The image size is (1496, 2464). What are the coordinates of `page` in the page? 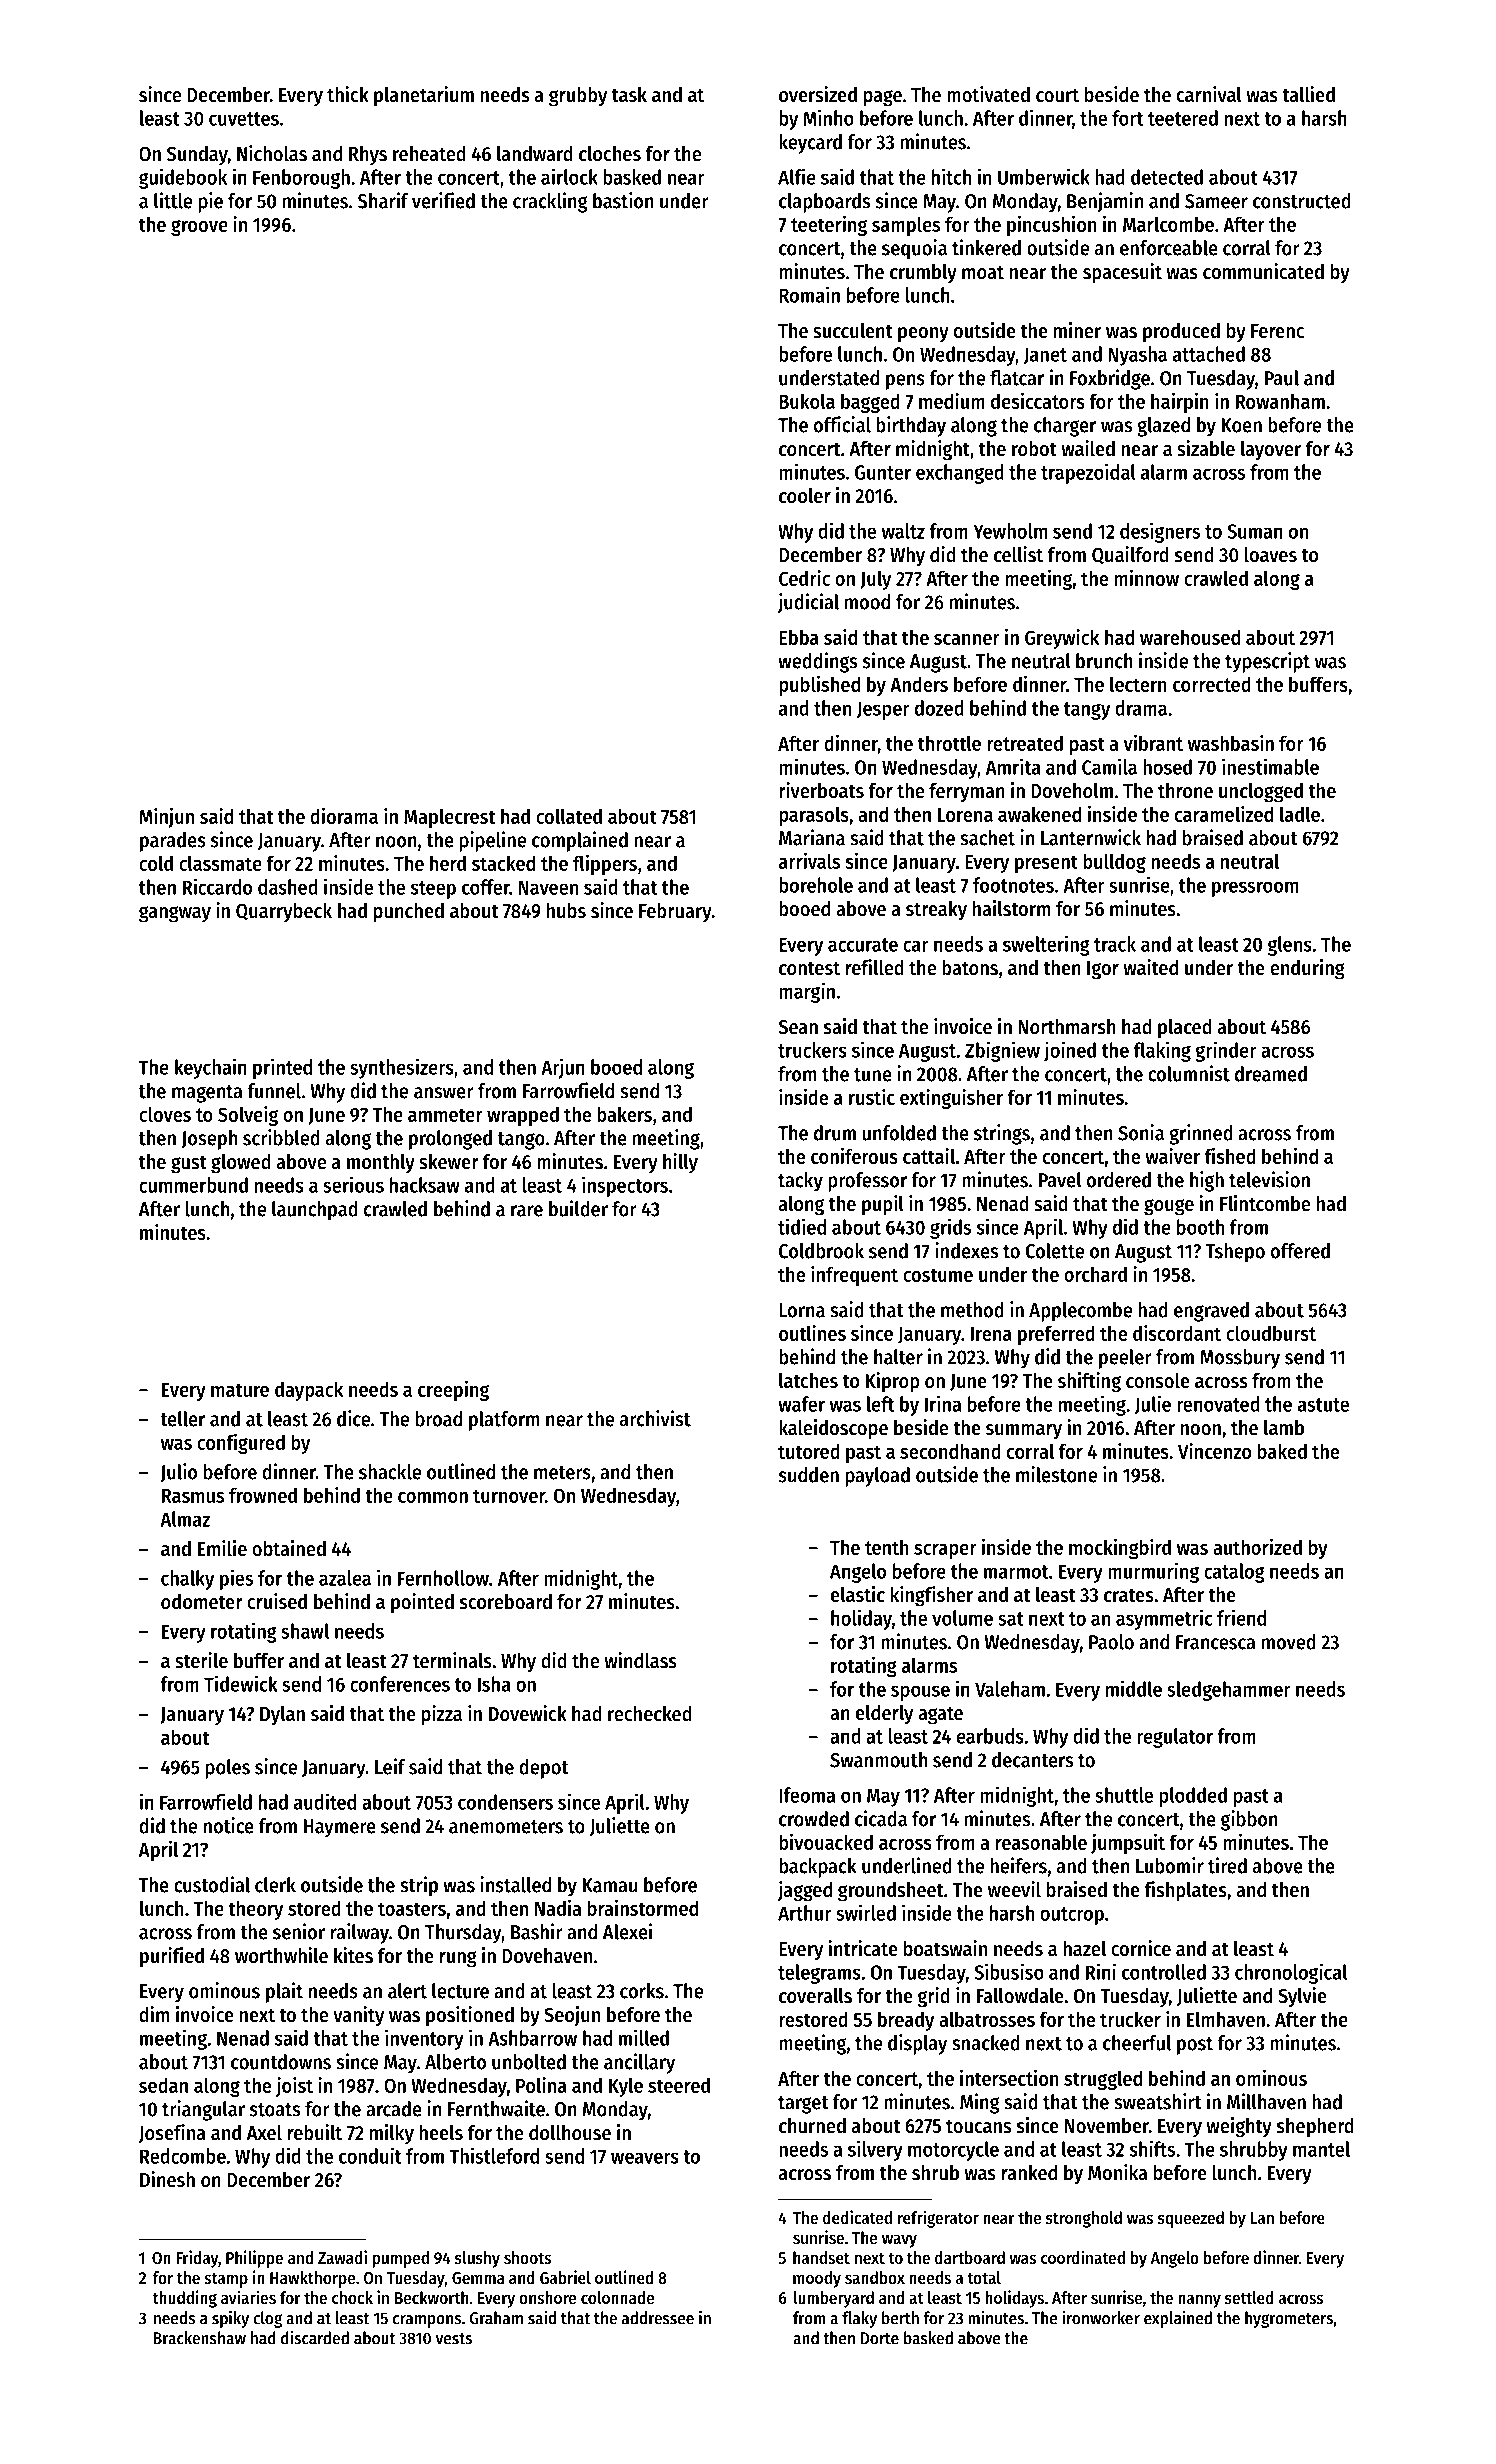 It's located at (883, 98).
